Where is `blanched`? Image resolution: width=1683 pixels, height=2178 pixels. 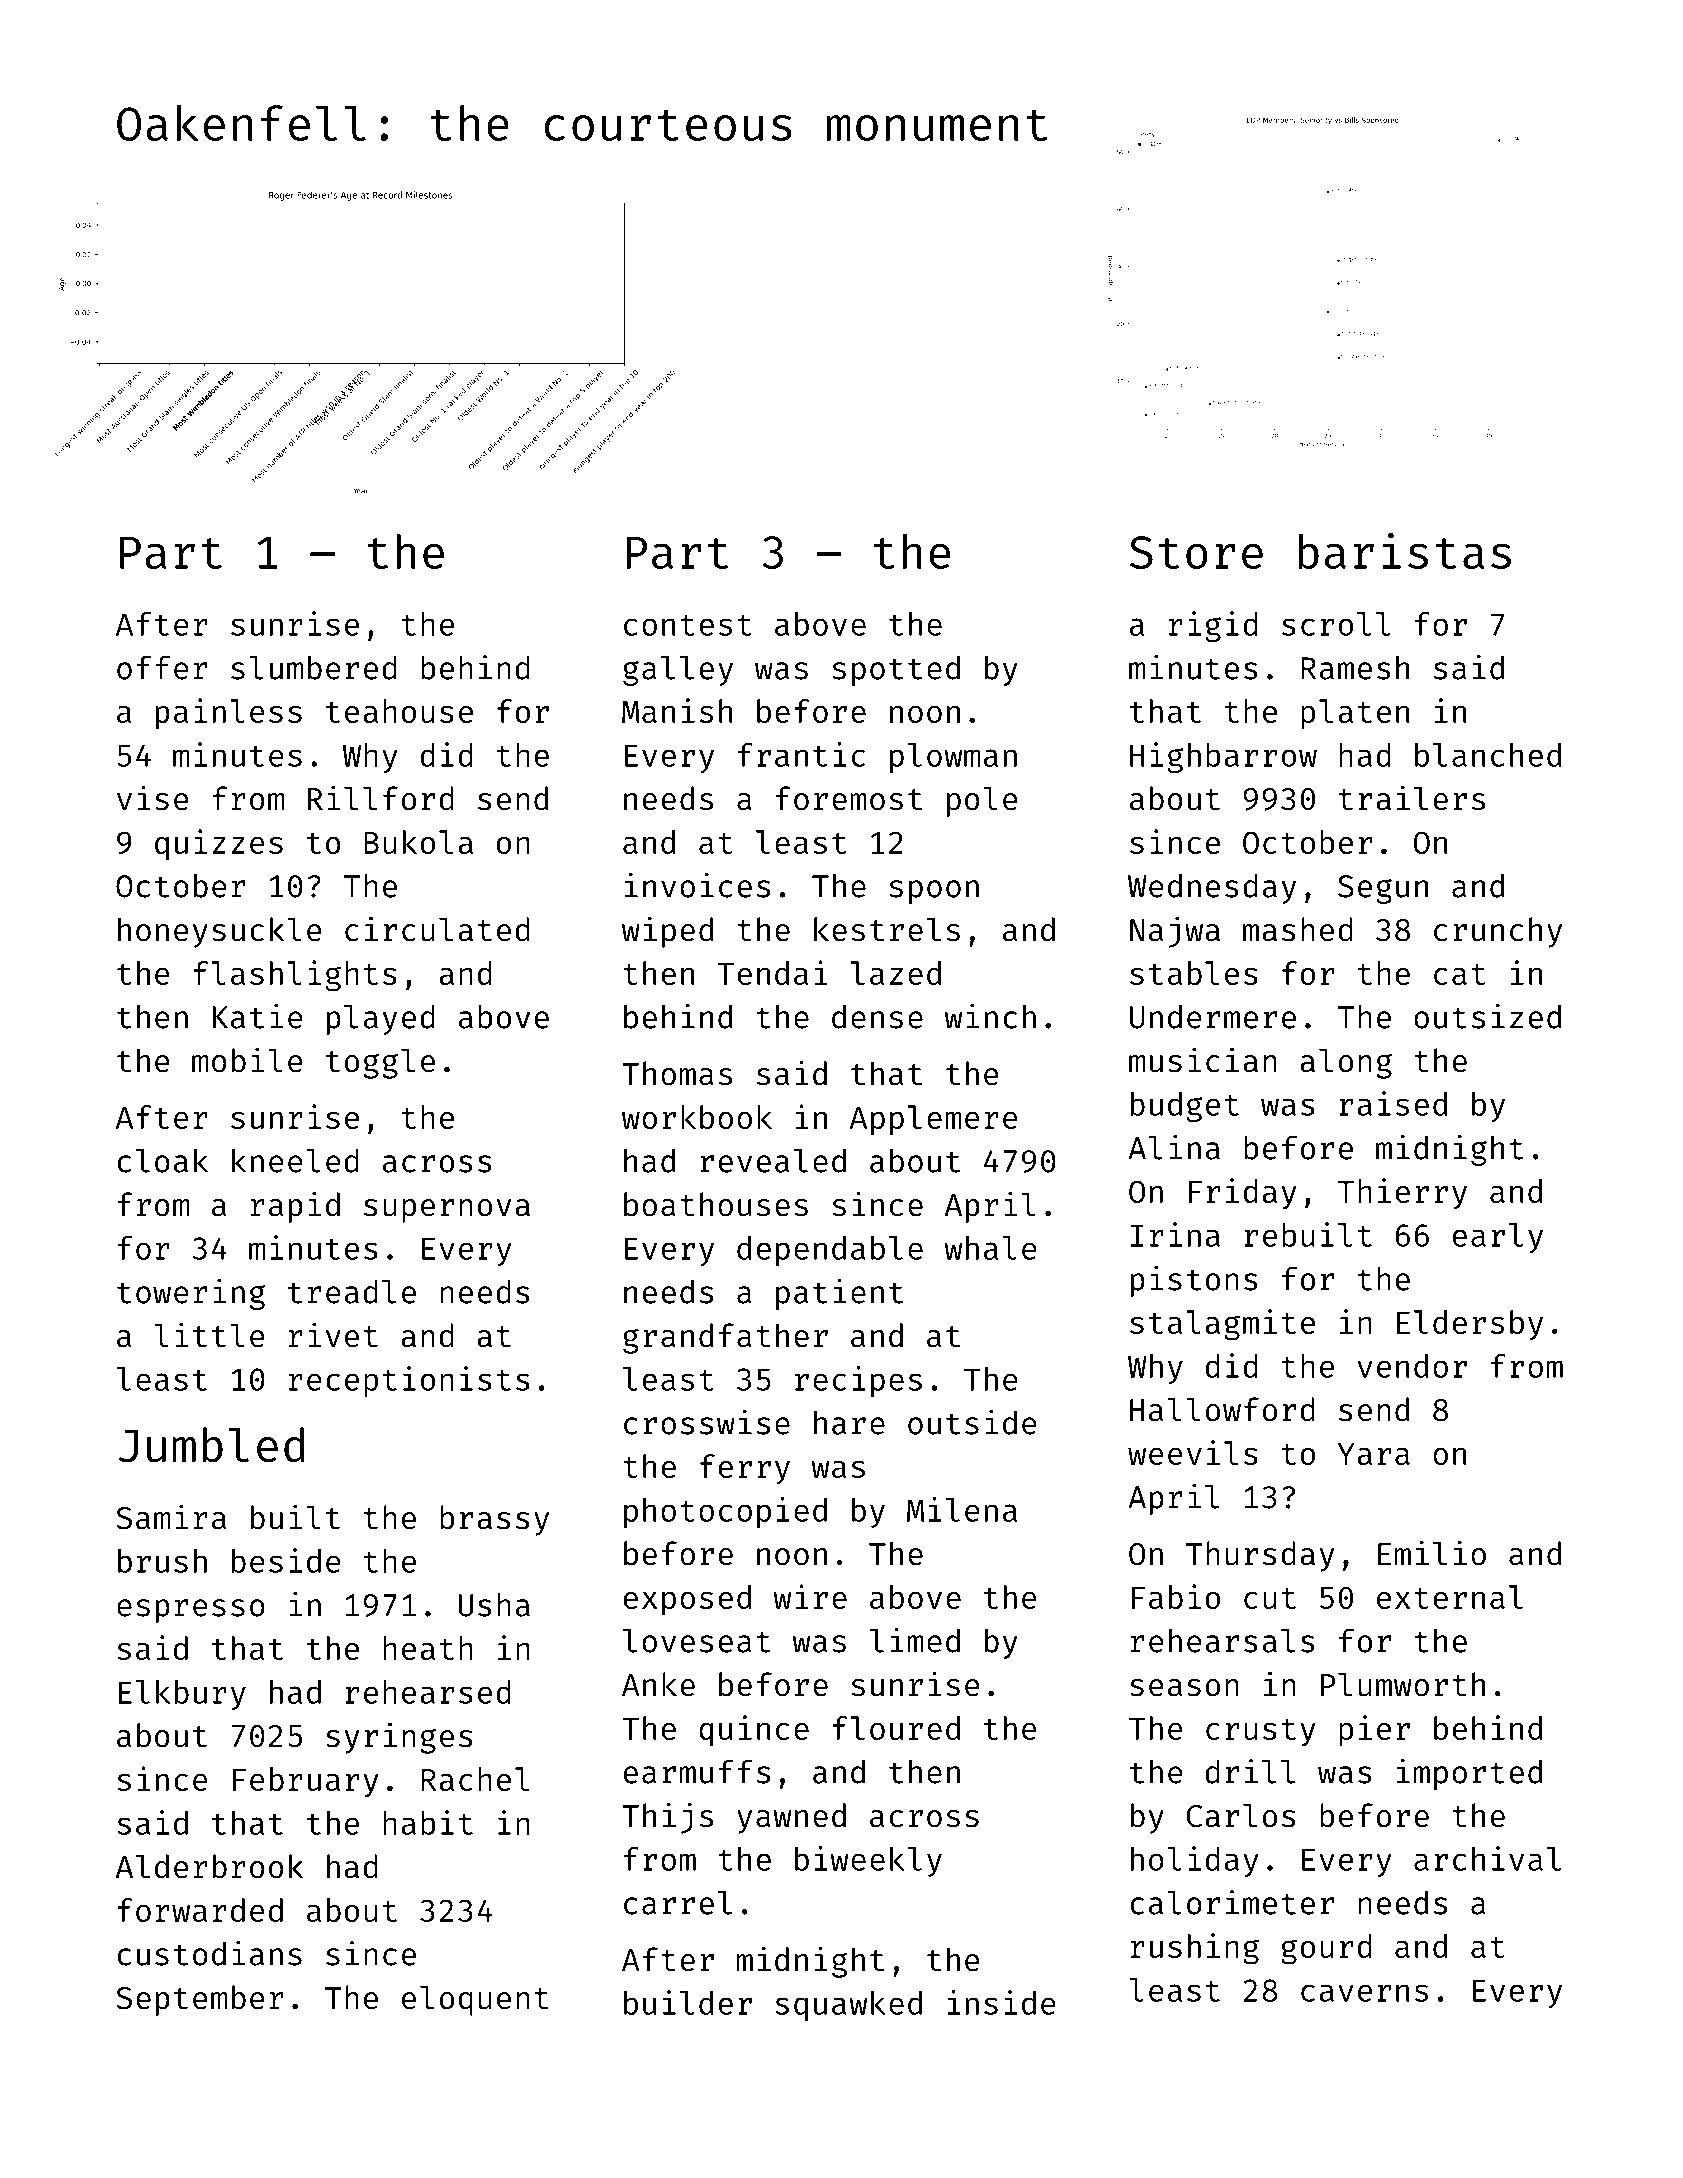
blanched is located at coordinates (1488, 755).
